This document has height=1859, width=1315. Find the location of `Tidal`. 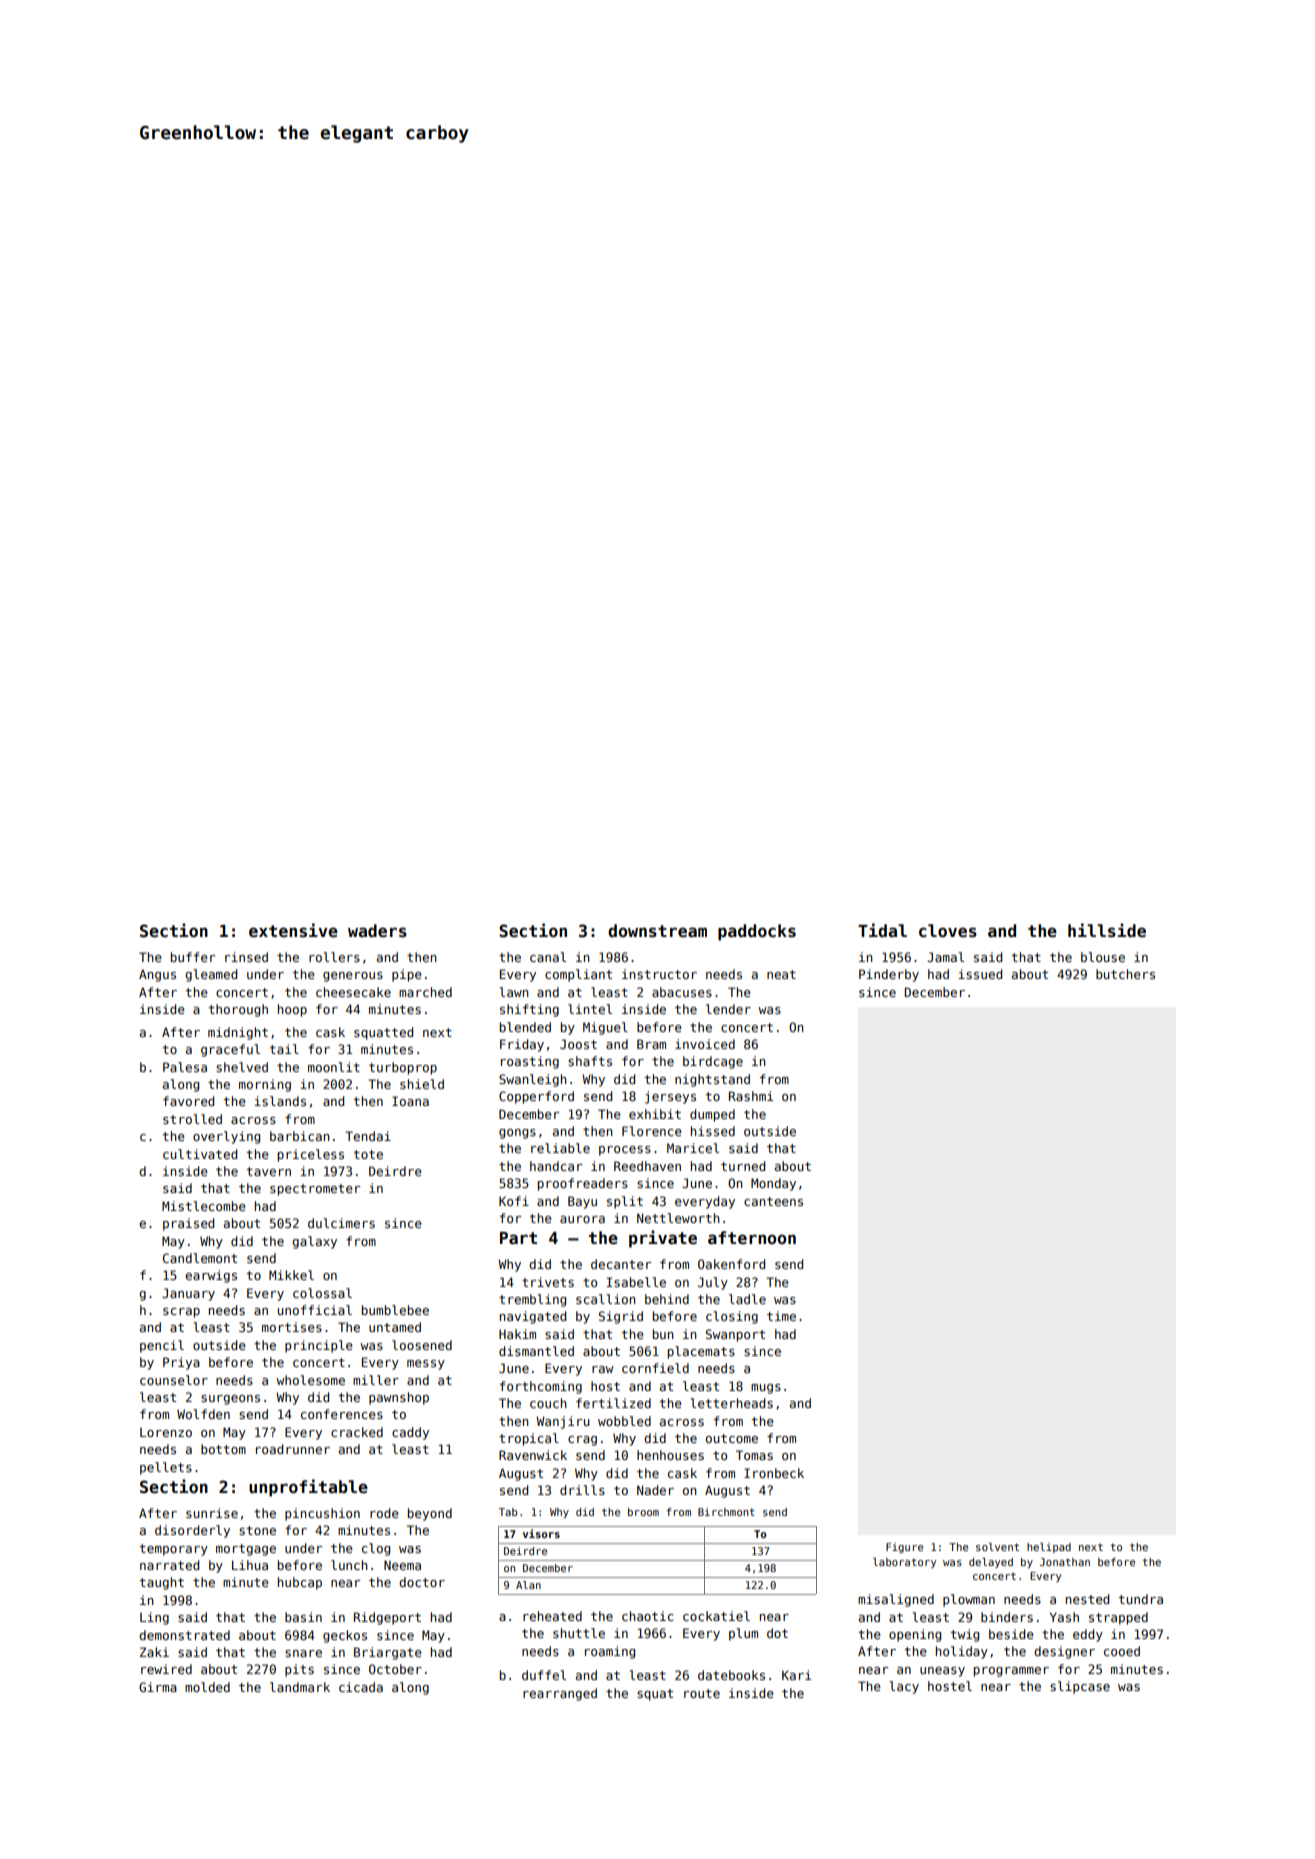

Tidal is located at coordinates (882, 930).
